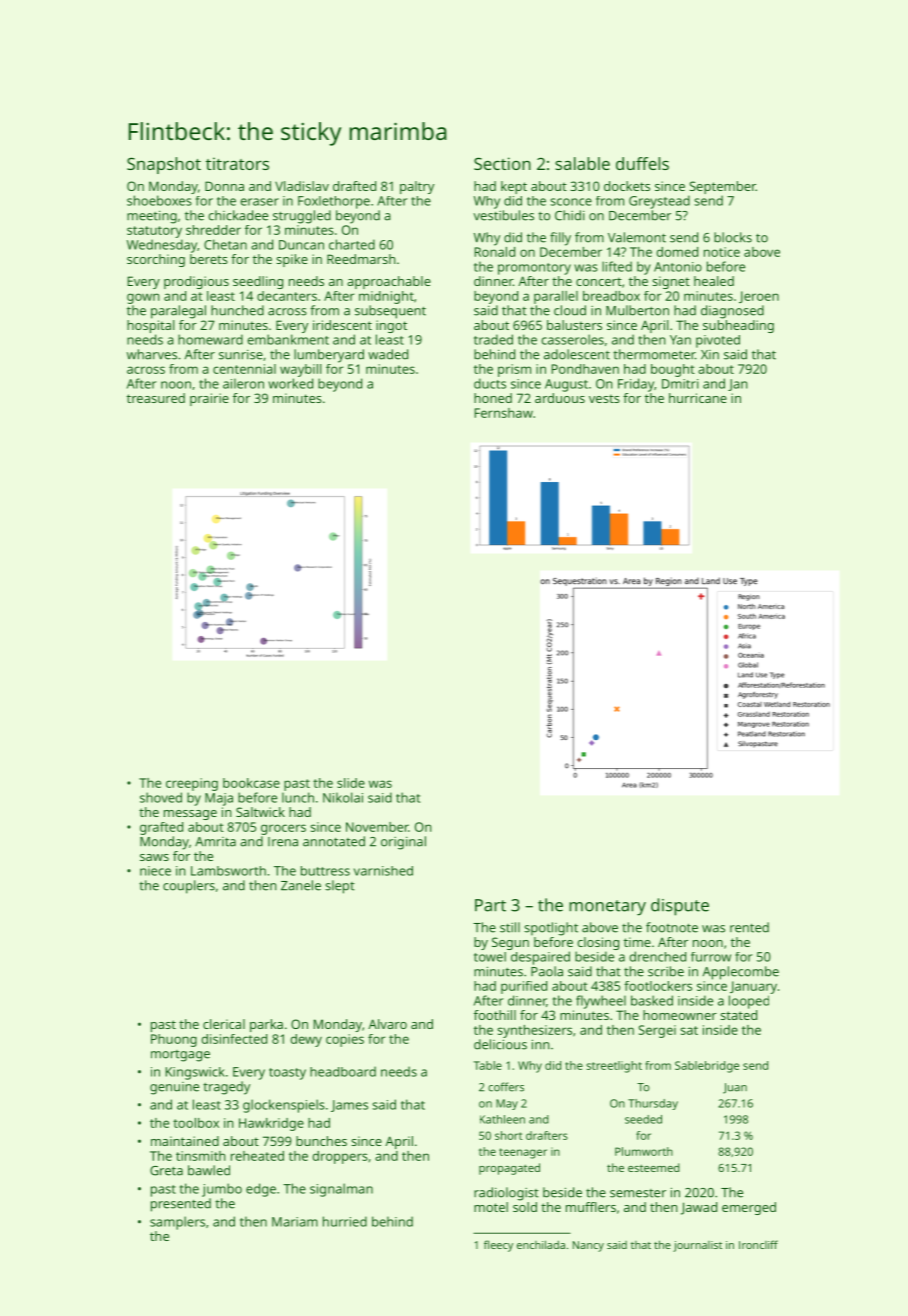 The image size is (908, 1316). Describe the element at coordinates (351, 783) in the document. I see `slide` at that location.
